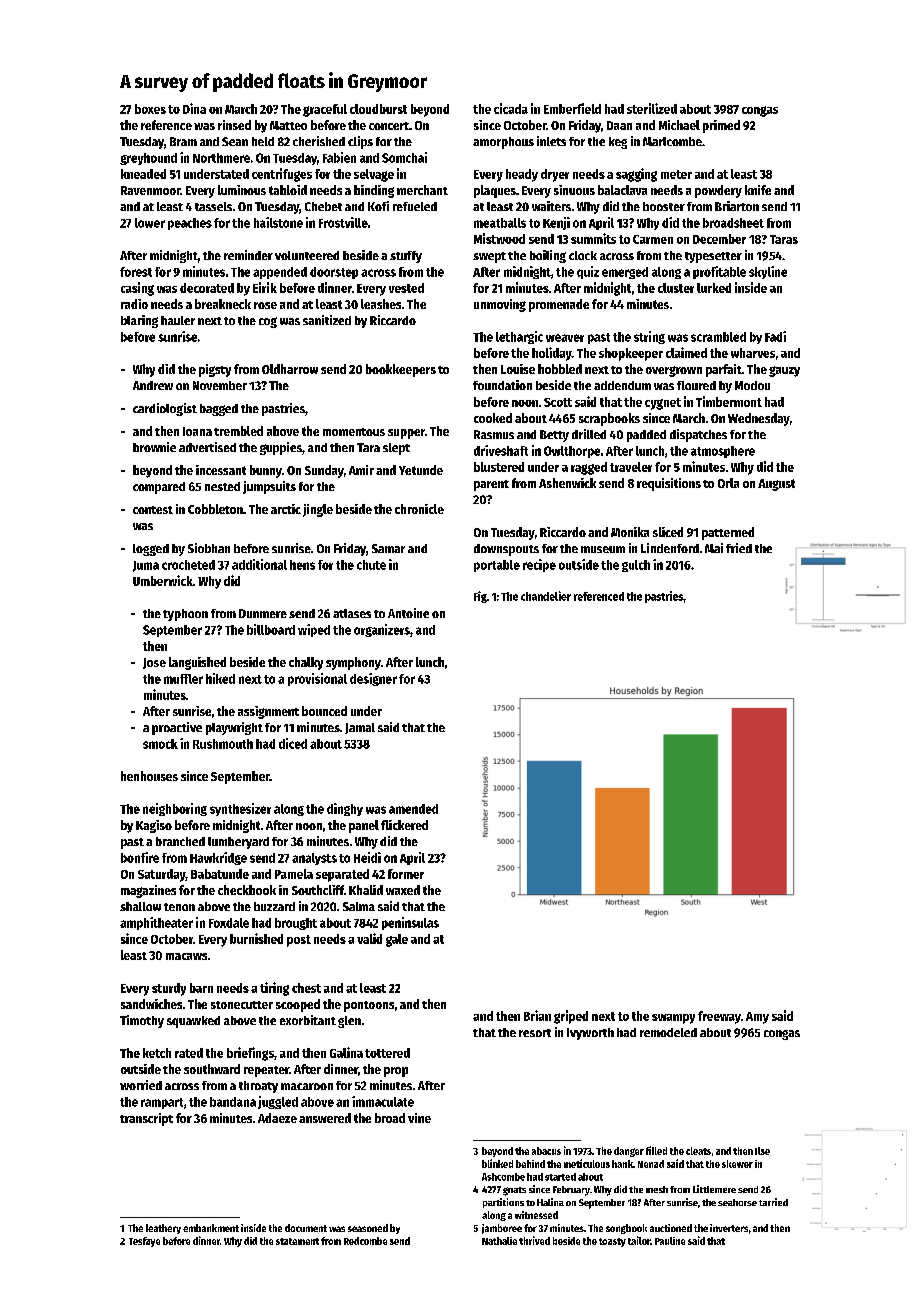 The width and height of the image is (924, 1308). Describe the element at coordinates (404, 157) in the image. I see `Somchai` at that location.
